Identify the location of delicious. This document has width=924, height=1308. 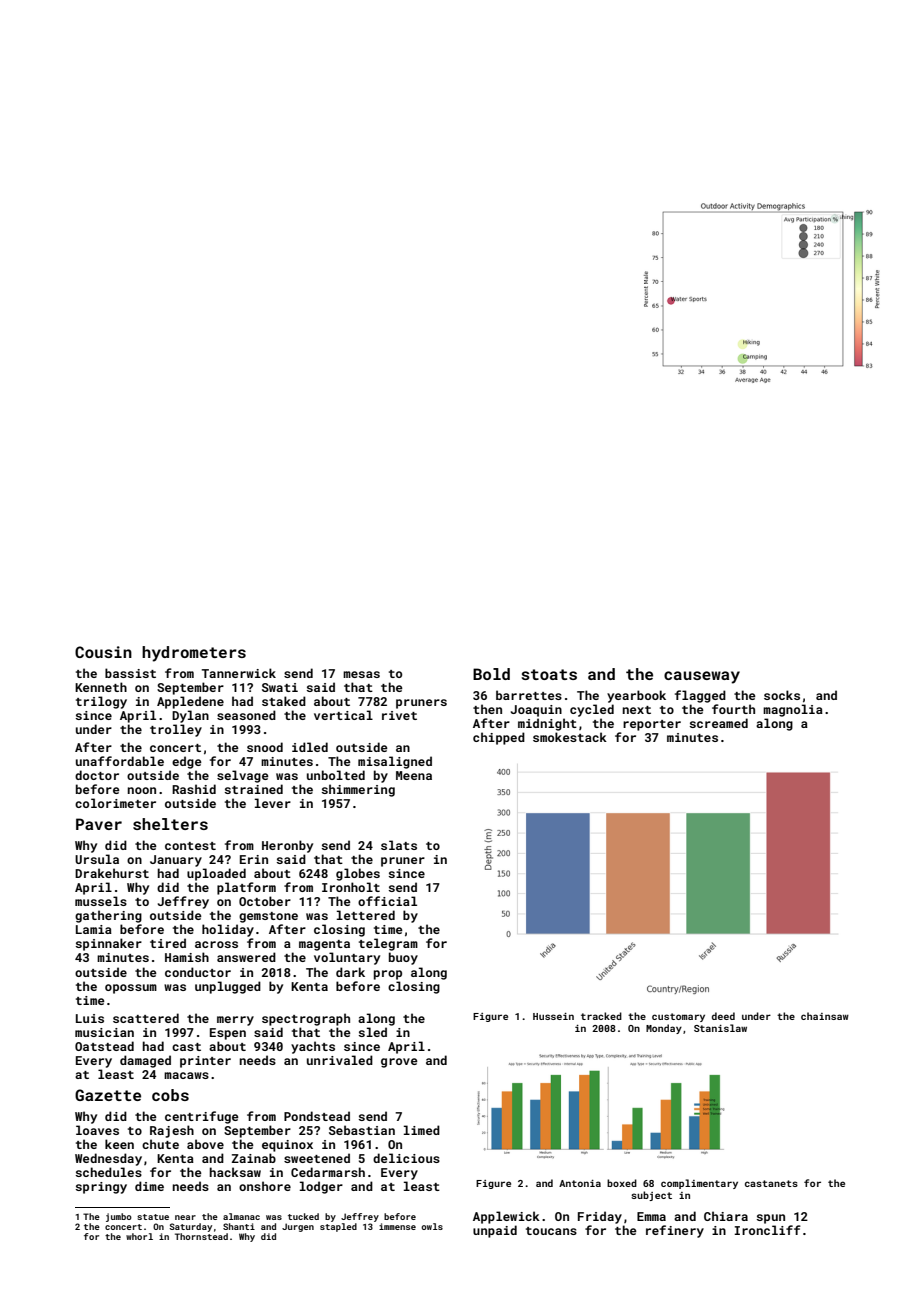
(406, 1158).
